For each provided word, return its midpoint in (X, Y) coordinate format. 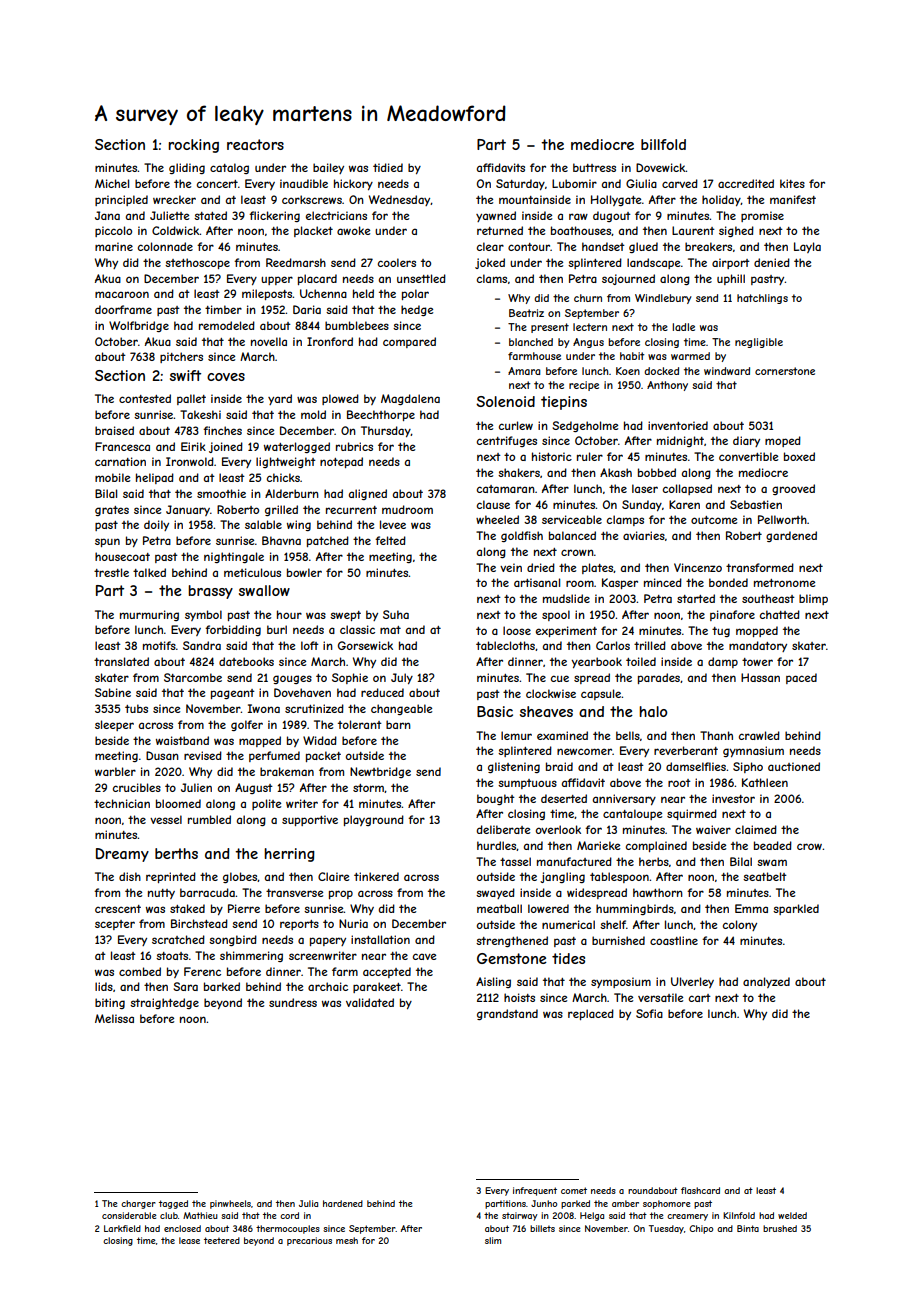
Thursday (386, 431)
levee (393, 524)
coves (226, 377)
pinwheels (230, 1204)
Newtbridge (380, 772)
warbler (115, 771)
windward (727, 371)
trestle (111, 572)
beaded (773, 845)
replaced (591, 1014)
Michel (112, 183)
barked (222, 986)
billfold (663, 144)
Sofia (649, 1013)
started (696, 598)
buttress (594, 167)
